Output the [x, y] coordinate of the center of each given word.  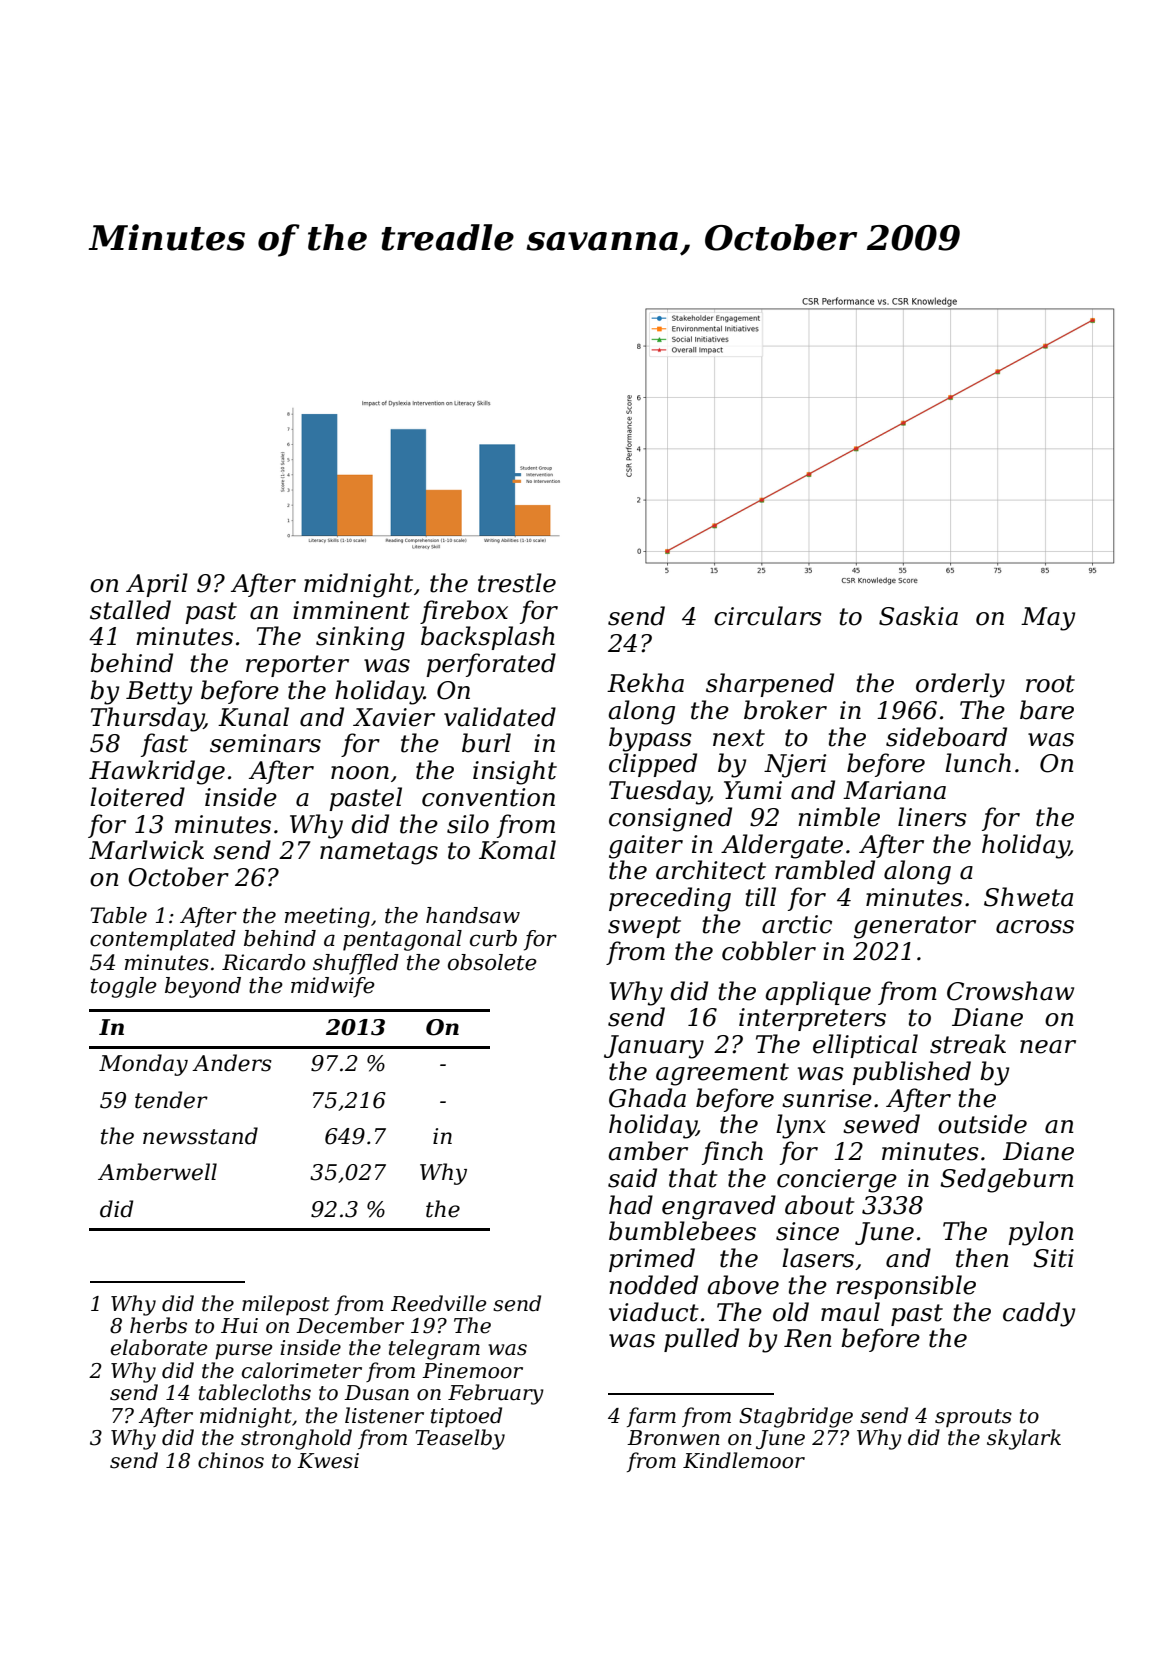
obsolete [492, 962]
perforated [491, 665]
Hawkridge [157, 772]
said [632, 1178]
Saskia [918, 616]
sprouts [973, 1418]
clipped [653, 765]
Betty [159, 693]
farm [651, 1417]
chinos [231, 1460]
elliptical [865, 1046]
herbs [158, 1325]
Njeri [795, 766]
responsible [906, 1287]
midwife [333, 987]
